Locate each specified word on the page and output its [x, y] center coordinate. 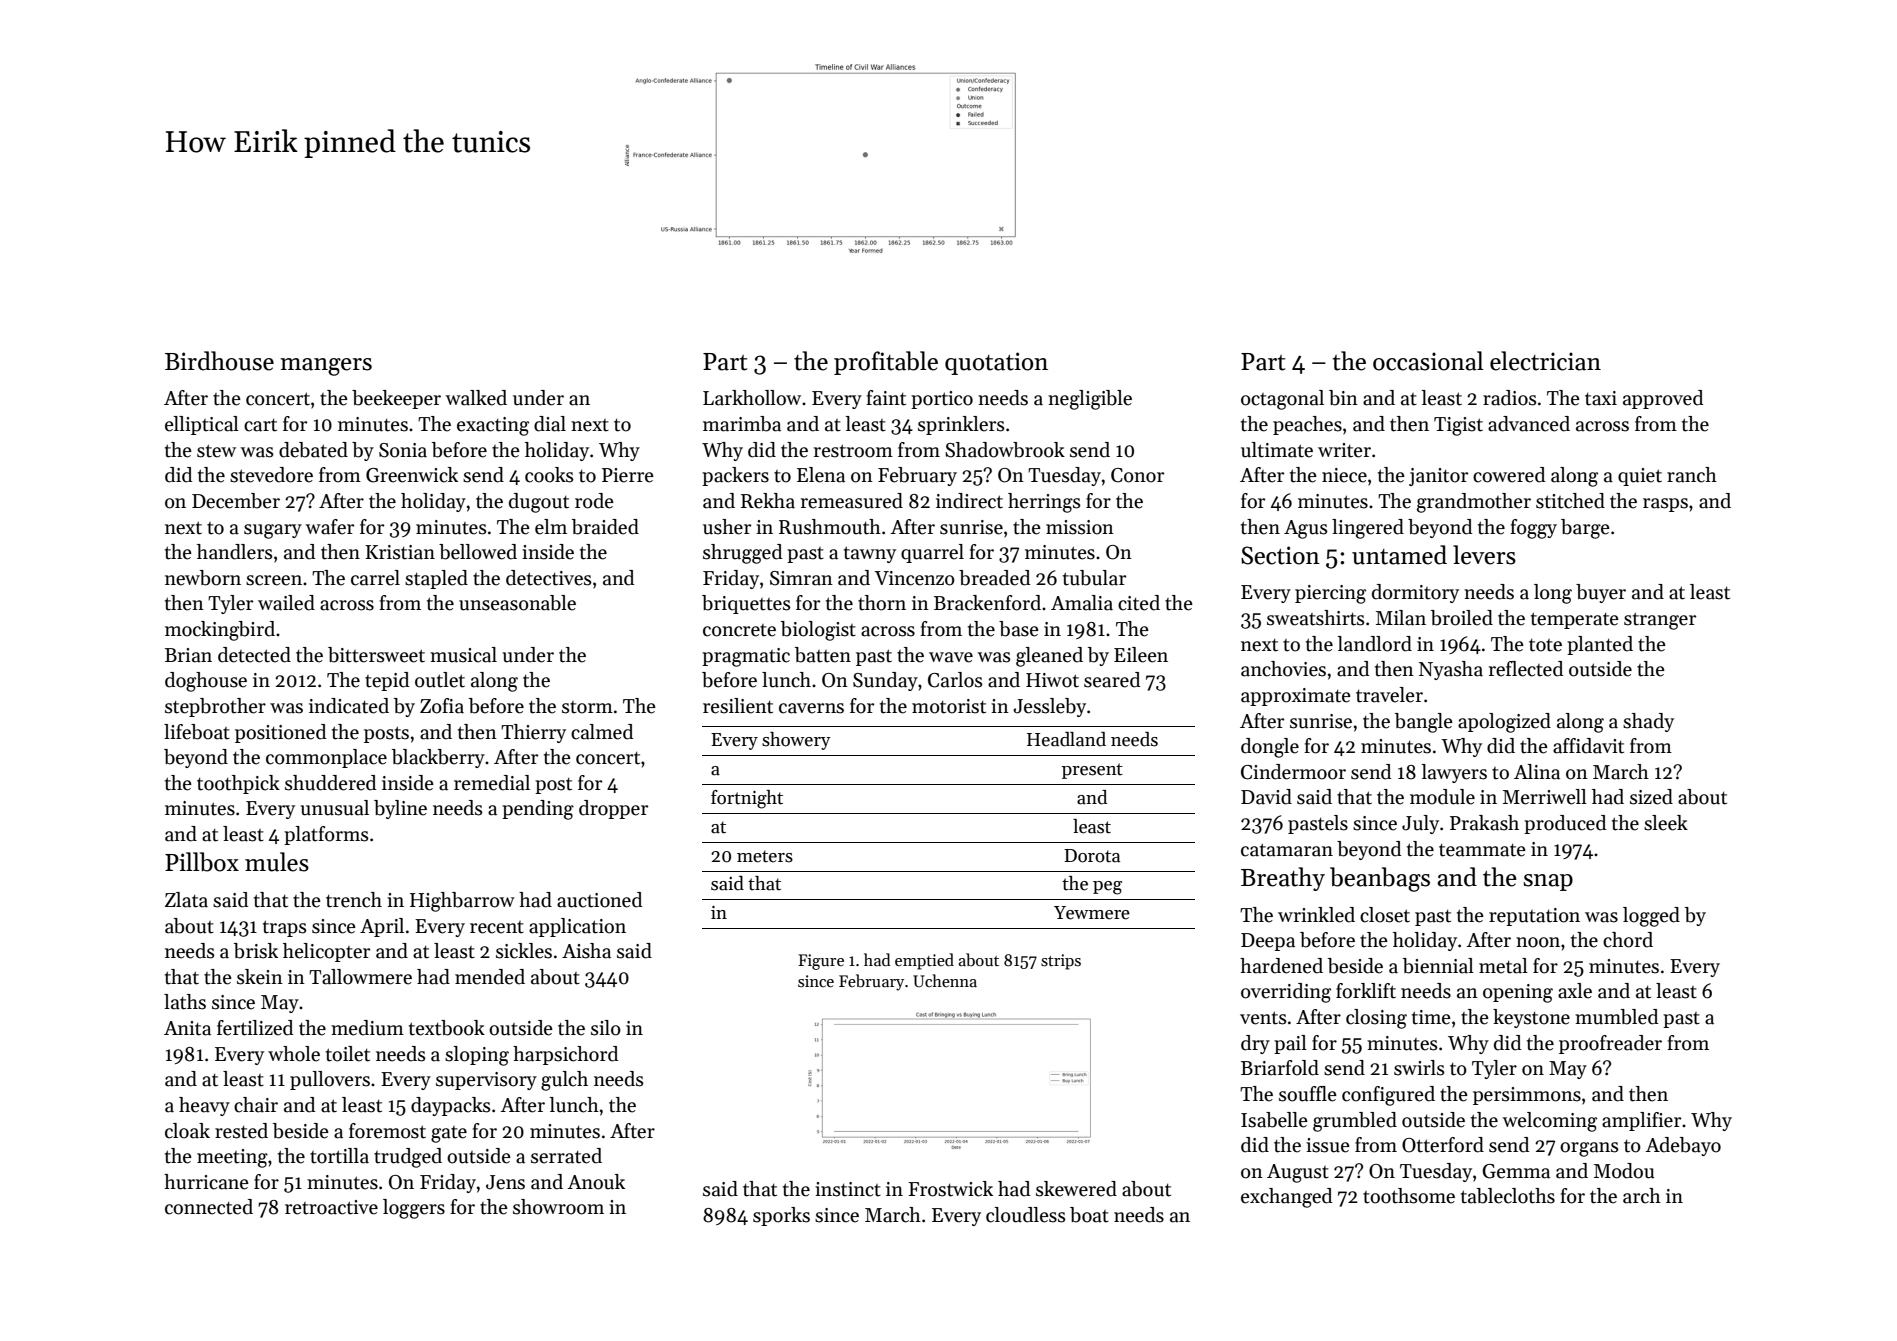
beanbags [1380, 879]
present [1092, 771]
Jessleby [1049, 707]
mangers [326, 367]
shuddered [330, 783]
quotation [996, 363]
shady [1648, 722]
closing [1376, 1019]
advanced [1529, 424]
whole [294, 1054]
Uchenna [945, 981]
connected [209, 1207]
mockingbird [220, 631]
